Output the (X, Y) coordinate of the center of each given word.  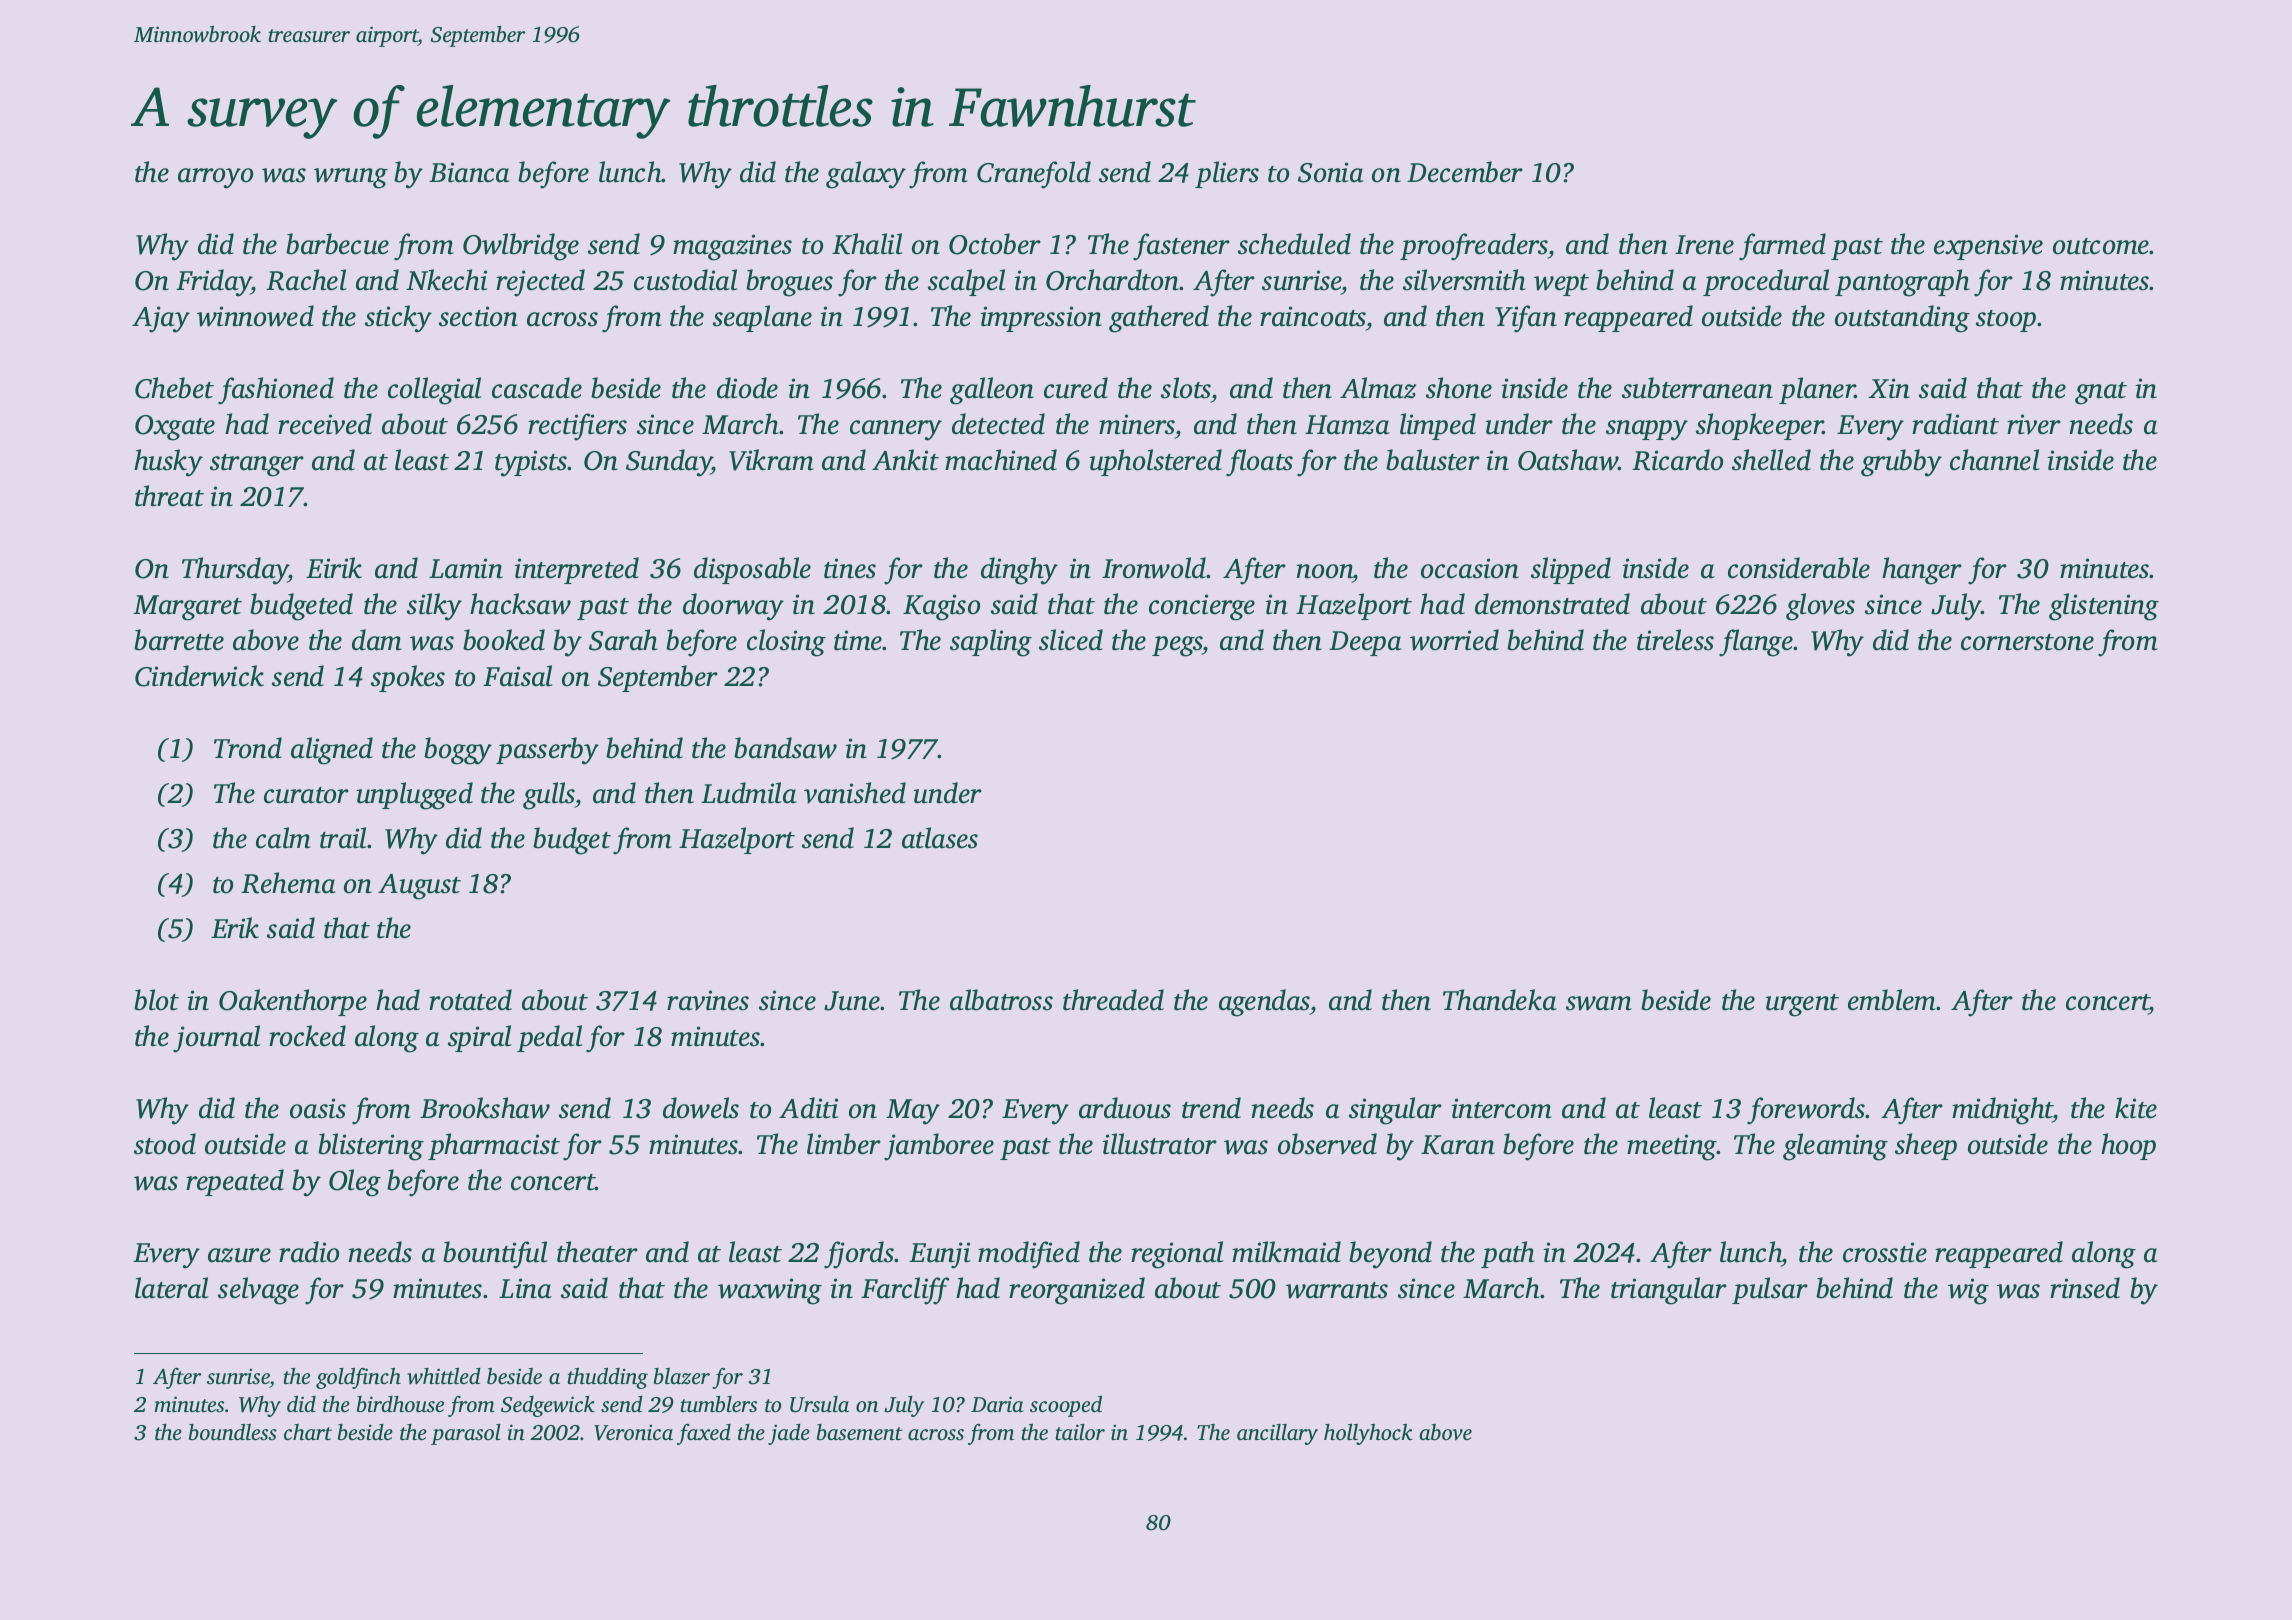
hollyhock (1368, 1434)
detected (998, 424)
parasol (466, 1434)
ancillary (1277, 1434)
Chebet (174, 388)
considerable (1799, 568)
